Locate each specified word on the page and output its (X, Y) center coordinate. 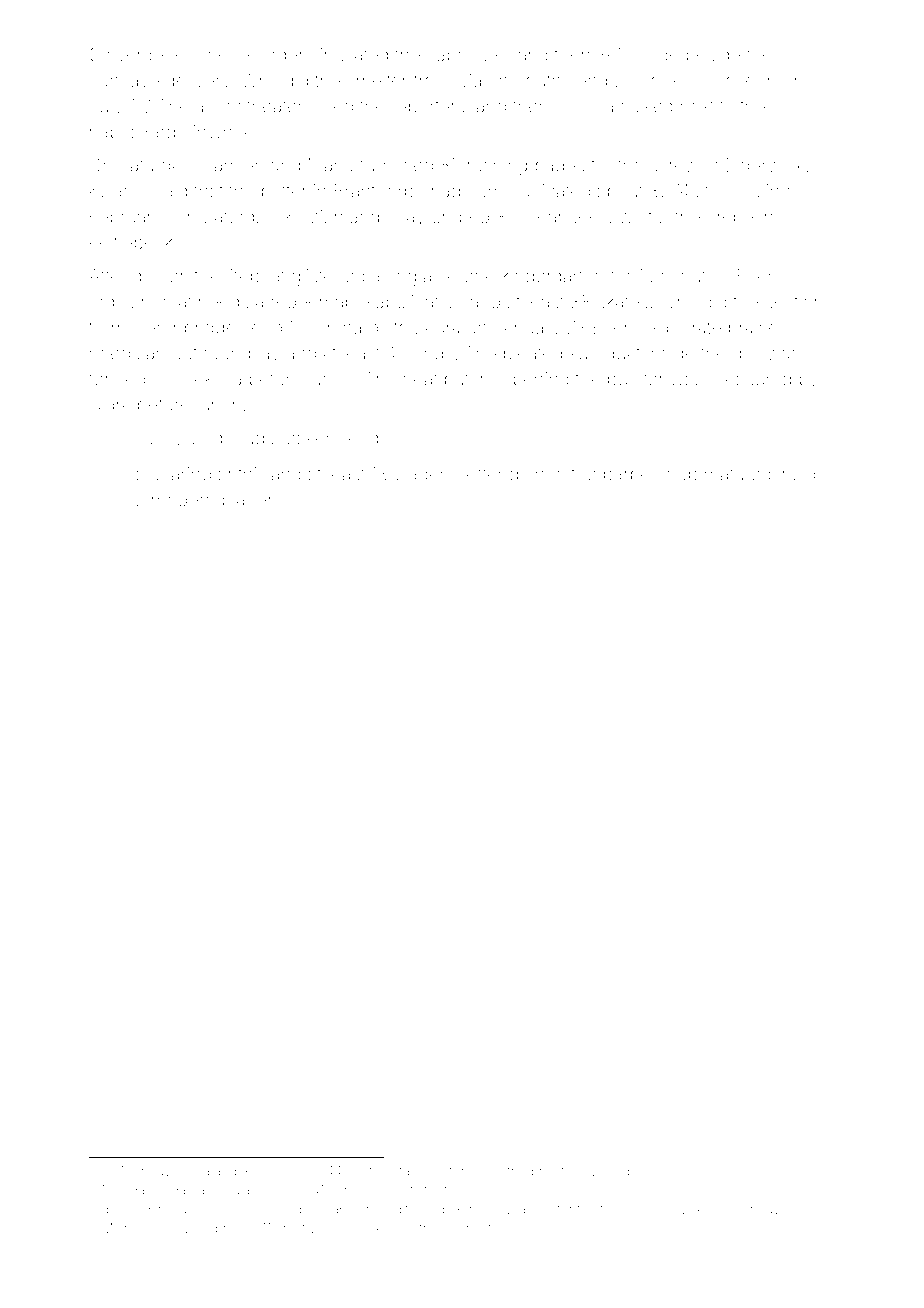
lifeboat (256, 275)
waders (424, 474)
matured (738, 474)
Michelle (128, 1228)
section (794, 302)
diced (304, 1171)
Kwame (119, 191)
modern (183, 500)
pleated (533, 354)
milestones (450, 1171)
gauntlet (467, 1229)
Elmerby (617, 1172)
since (778, 191)
